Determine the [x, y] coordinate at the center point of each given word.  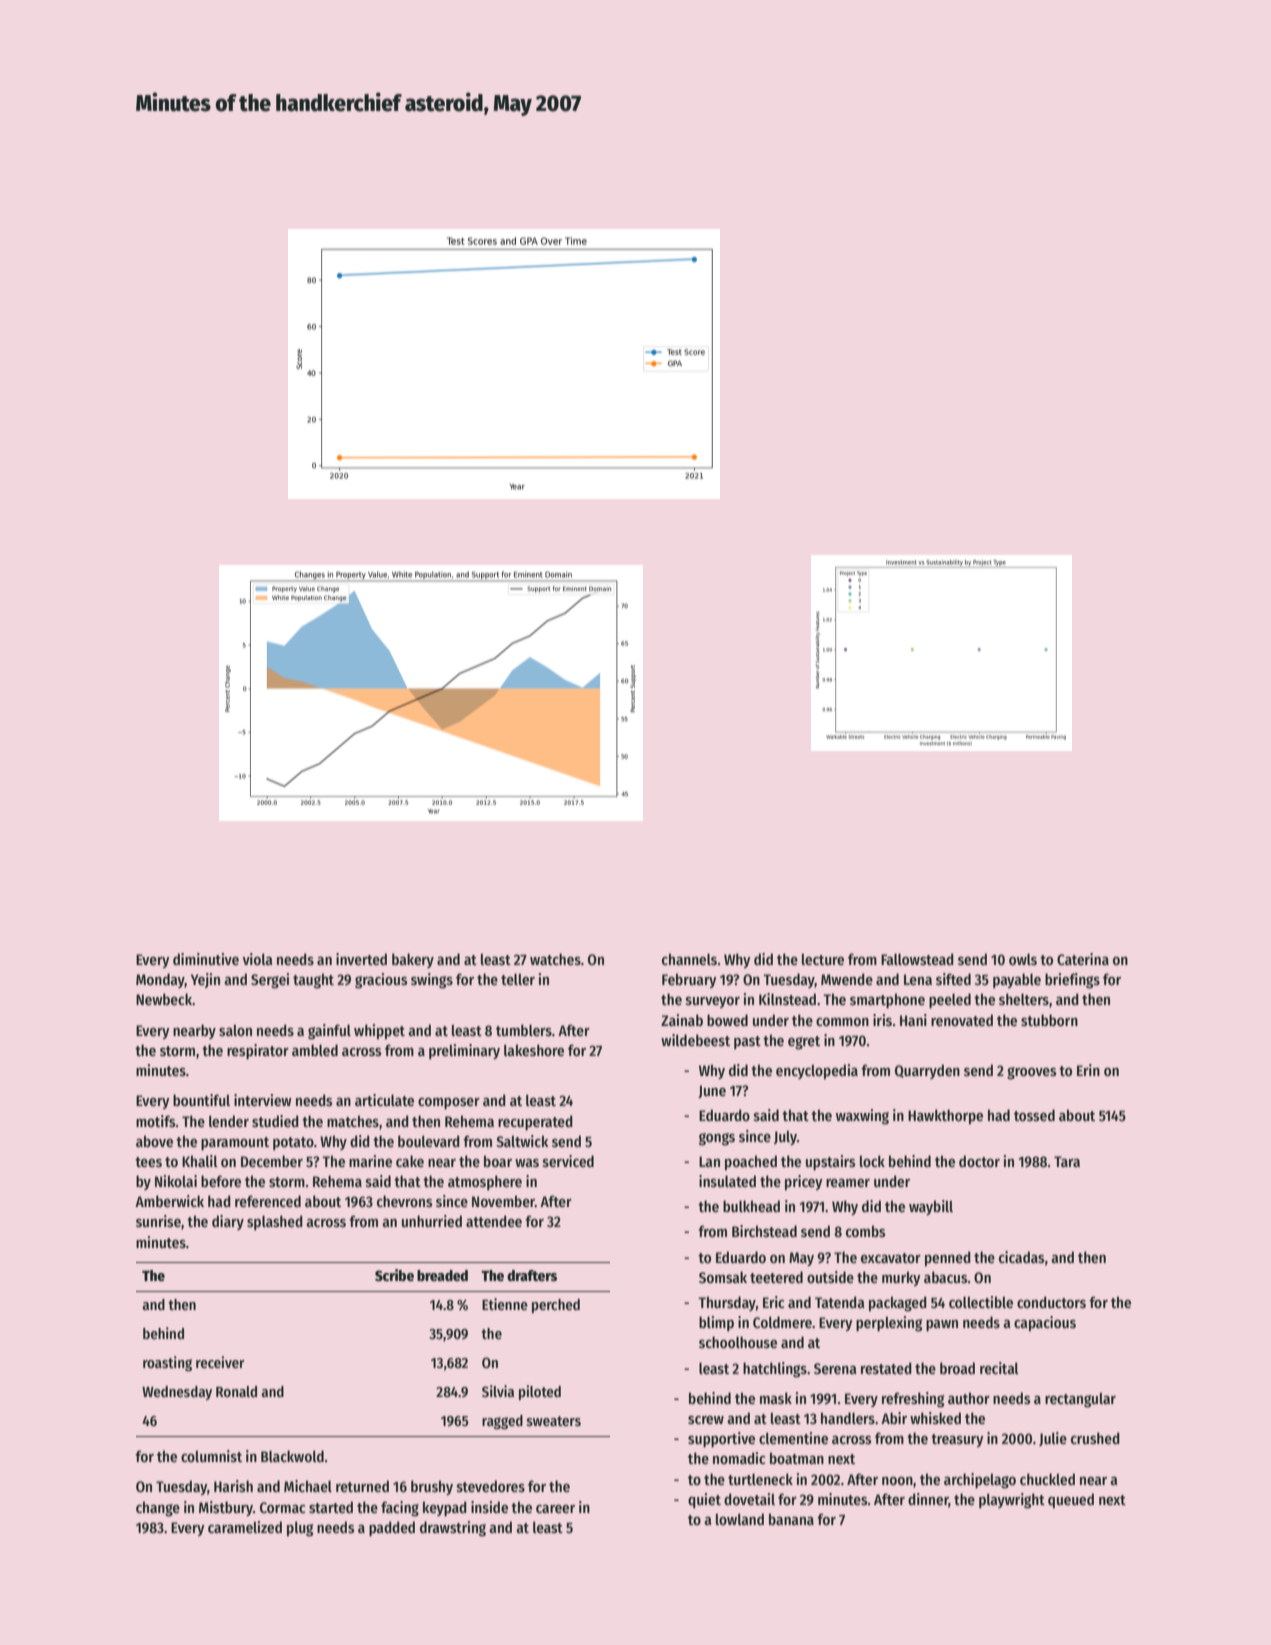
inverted [361, 959]
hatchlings [775, 1370]
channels [689, 959]
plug [300, 1529]
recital [999, 1368]
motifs [156, 1121]
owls [1023, 959]
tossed [1034, 1115]
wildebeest [695, 1040]
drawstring [453, 1529]
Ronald [236, 1391]
